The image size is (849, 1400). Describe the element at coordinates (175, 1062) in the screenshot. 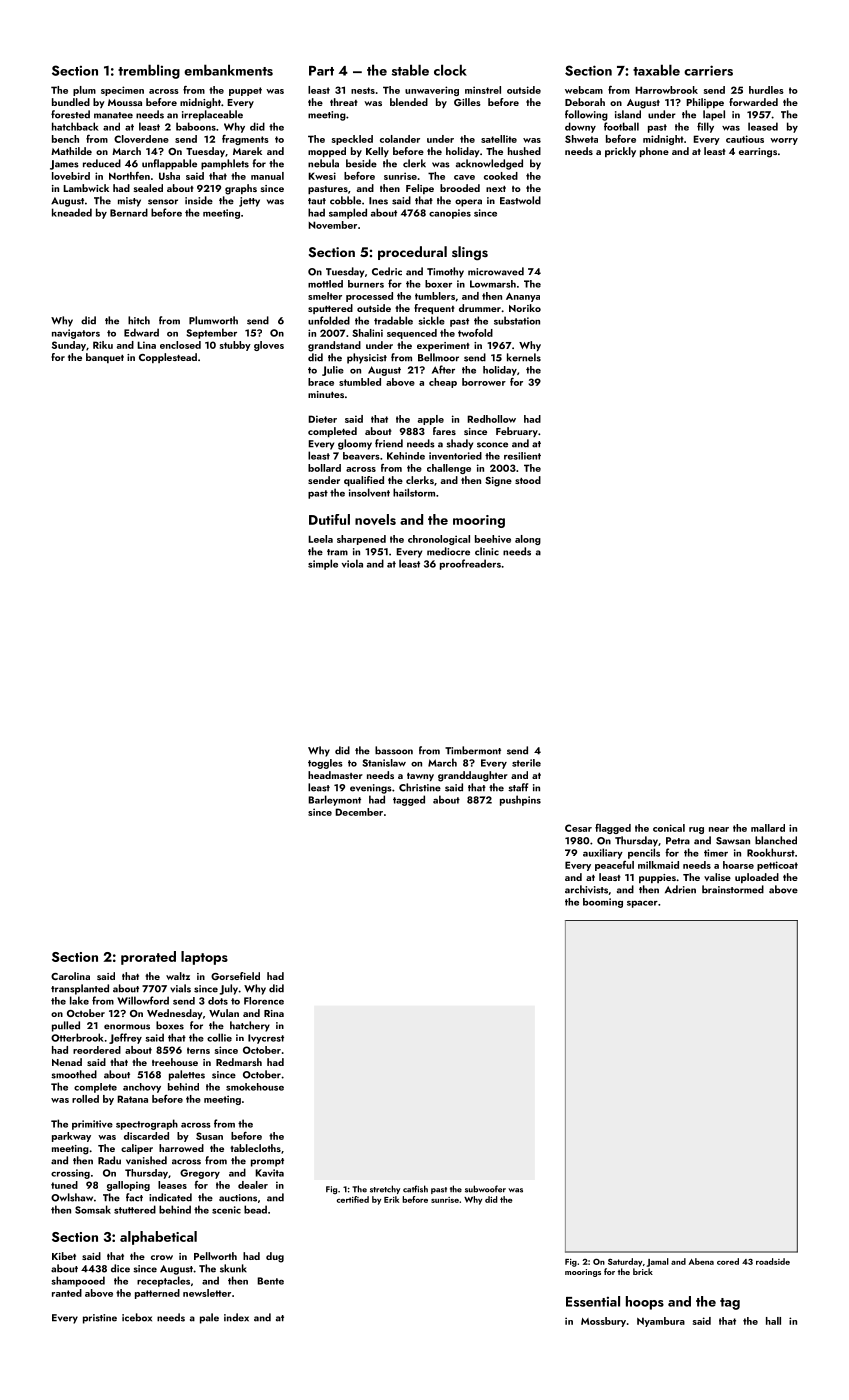

I see `treehouse` at that location.
